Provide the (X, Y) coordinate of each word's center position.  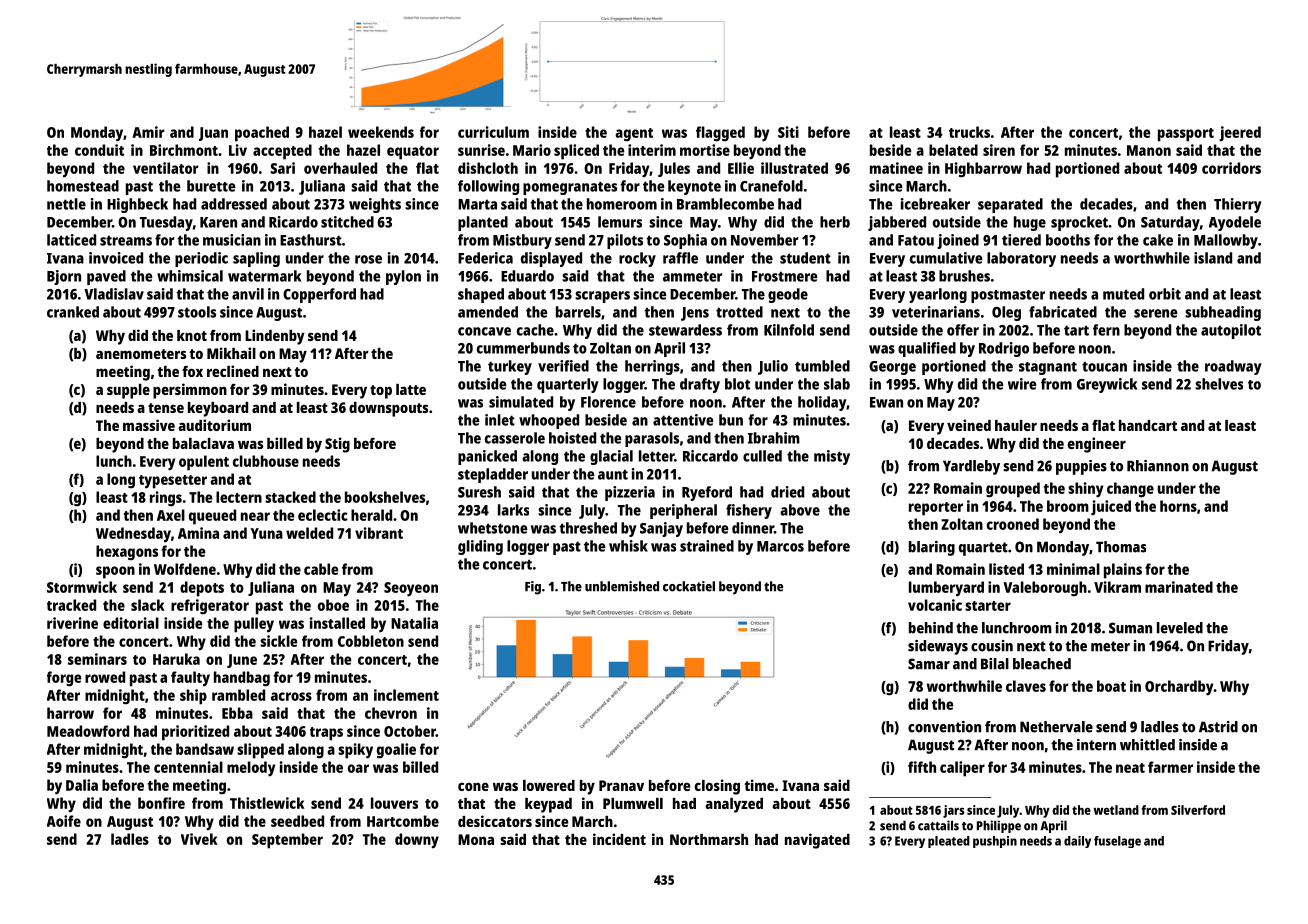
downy (417, 841)
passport (1186, 135)
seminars (97, 659)
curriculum (493, 132)
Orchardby (1179, 688)
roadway (1233, 367)
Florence (608, 402)
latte (411, 389)
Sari (282, 168)
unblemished (622, 586)
